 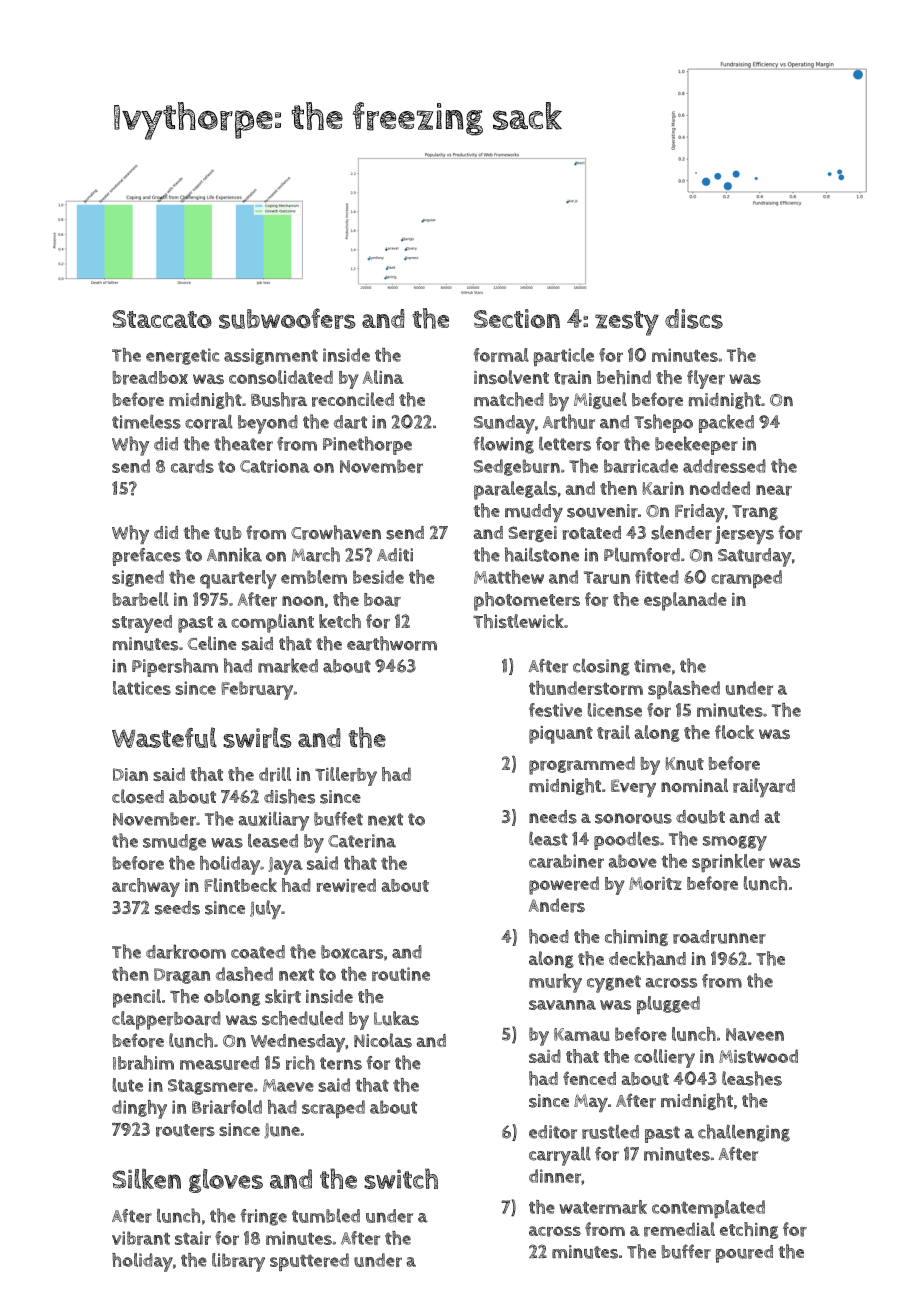 What do you see at coordinates (226, 1181) in the screenshot?
I see `gloves` at bounding box center [226, 1181].
